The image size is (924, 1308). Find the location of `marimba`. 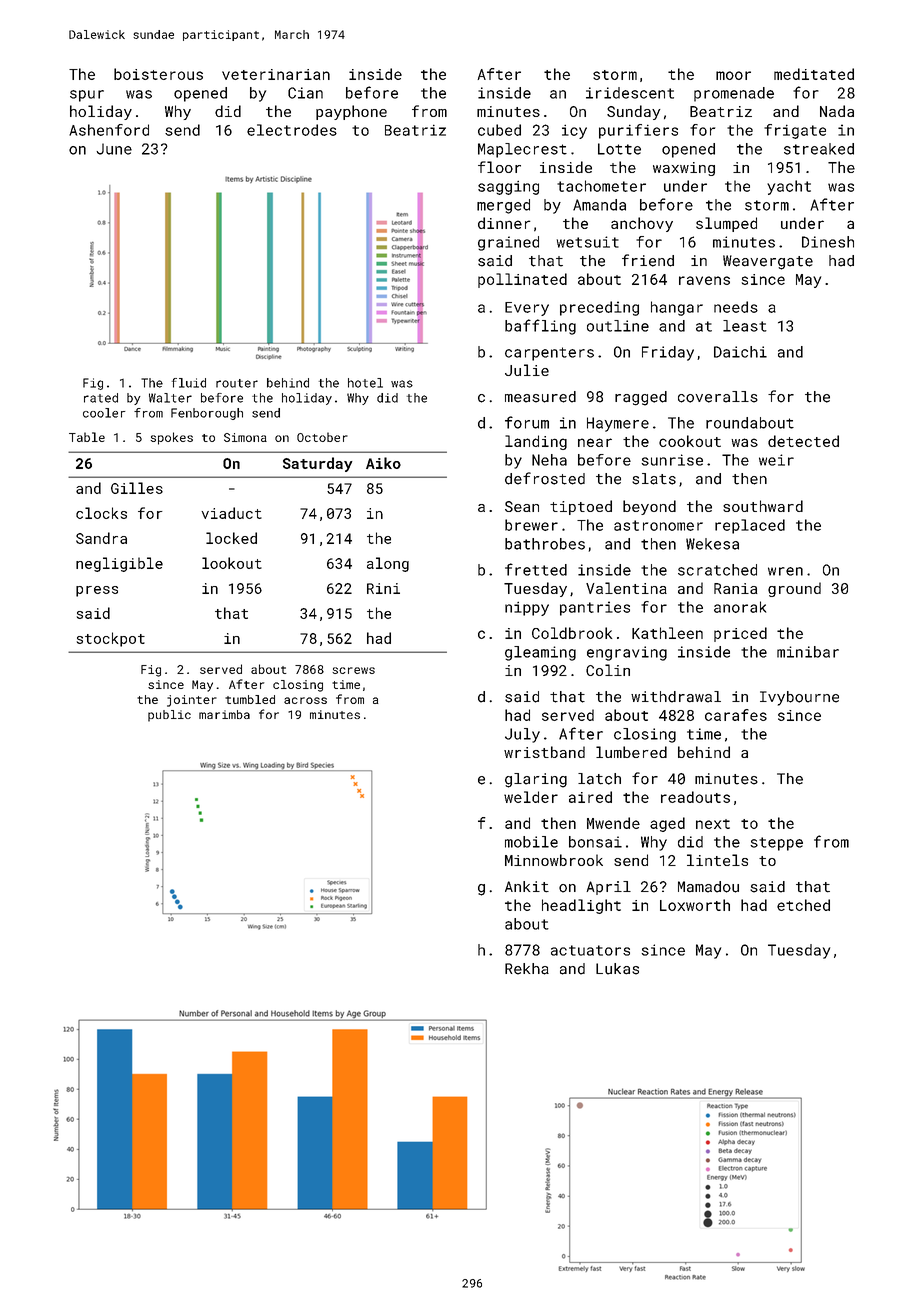

marimba is located at coordinates (224, 714).
